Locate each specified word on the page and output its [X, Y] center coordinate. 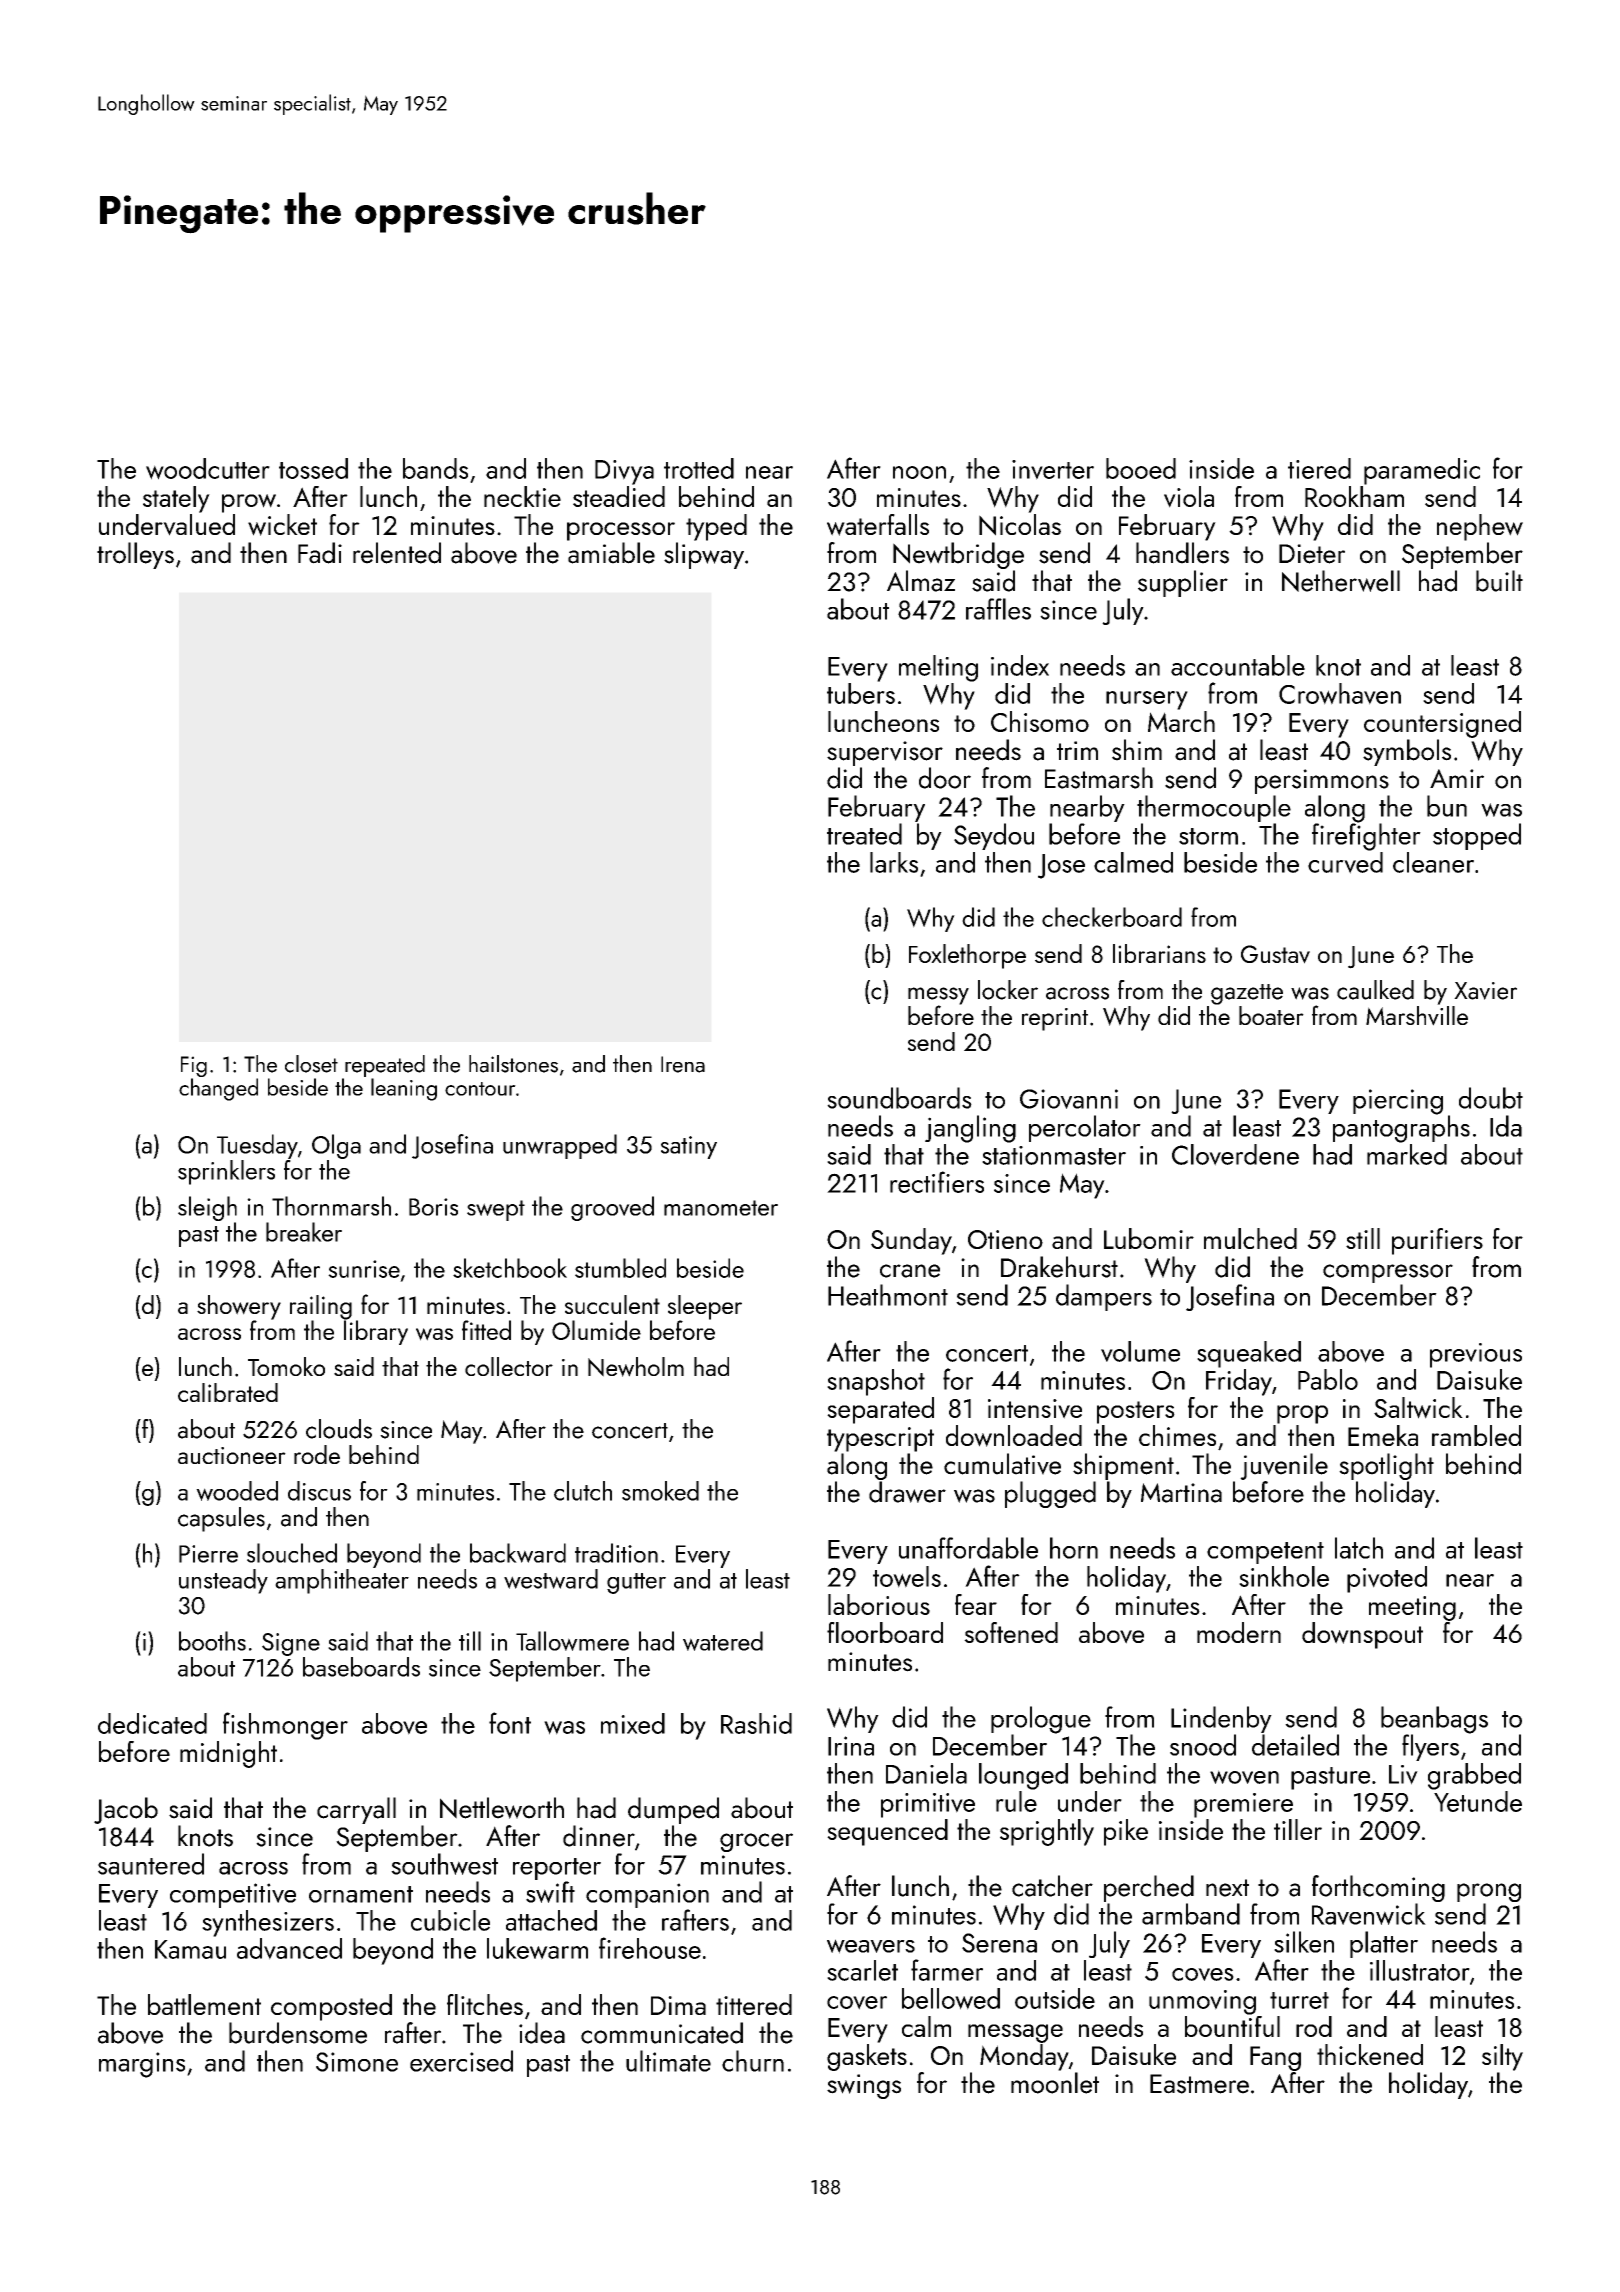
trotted [699, 468]
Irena [683, 1064]
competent [1265, 1553]
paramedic [1422, 471]
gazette [1247, 994]
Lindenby [1221, 1719]
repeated [385, 1066]
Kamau [190, 1949]
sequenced [887, 1832]
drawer [907, 1492]
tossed [313, 468]
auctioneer [232, 1455]
